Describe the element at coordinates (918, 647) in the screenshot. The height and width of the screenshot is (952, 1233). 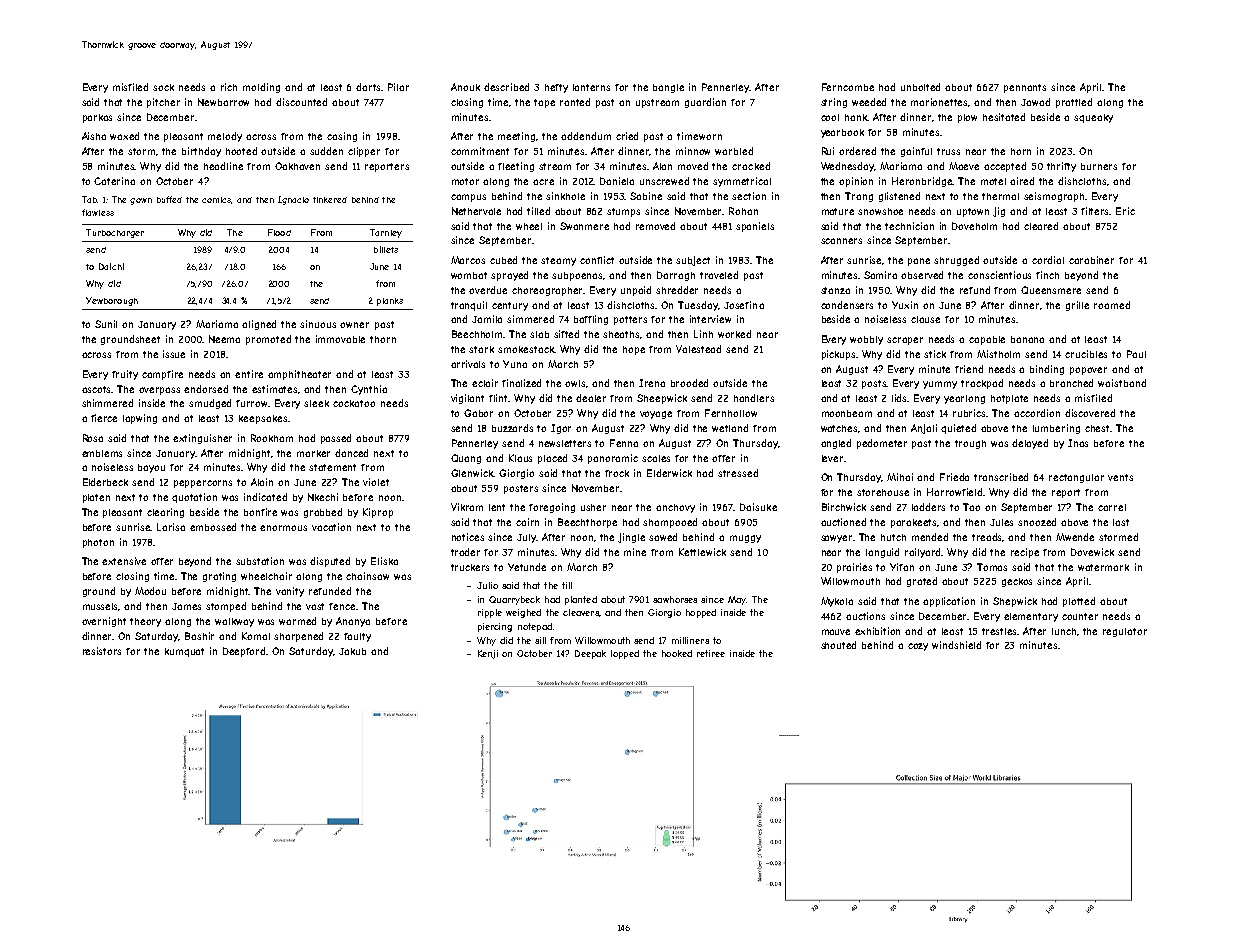
I see `cozy` at that location.
